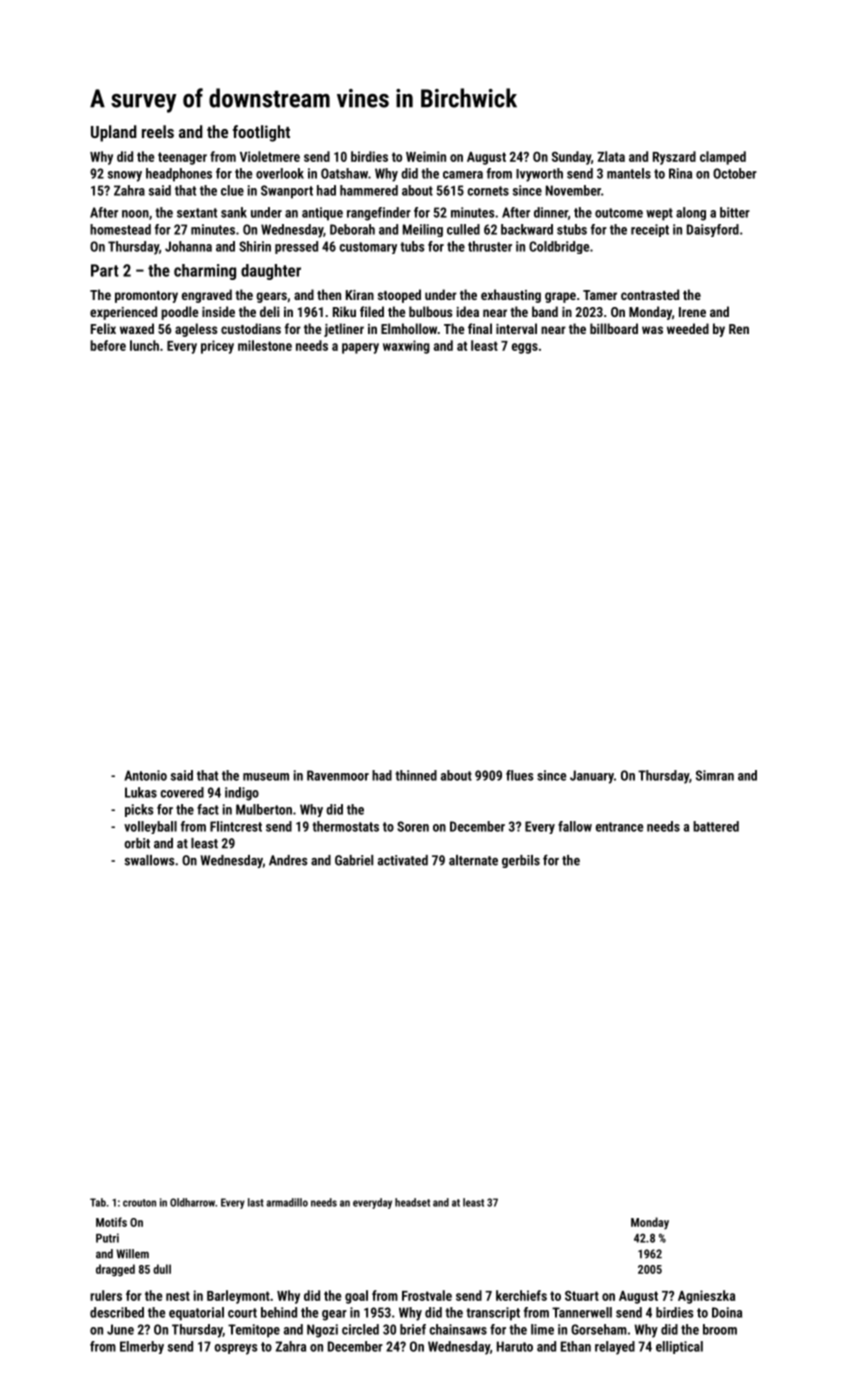 The image size is (849, 1400). I want to click on papery, so click(360, 348).
